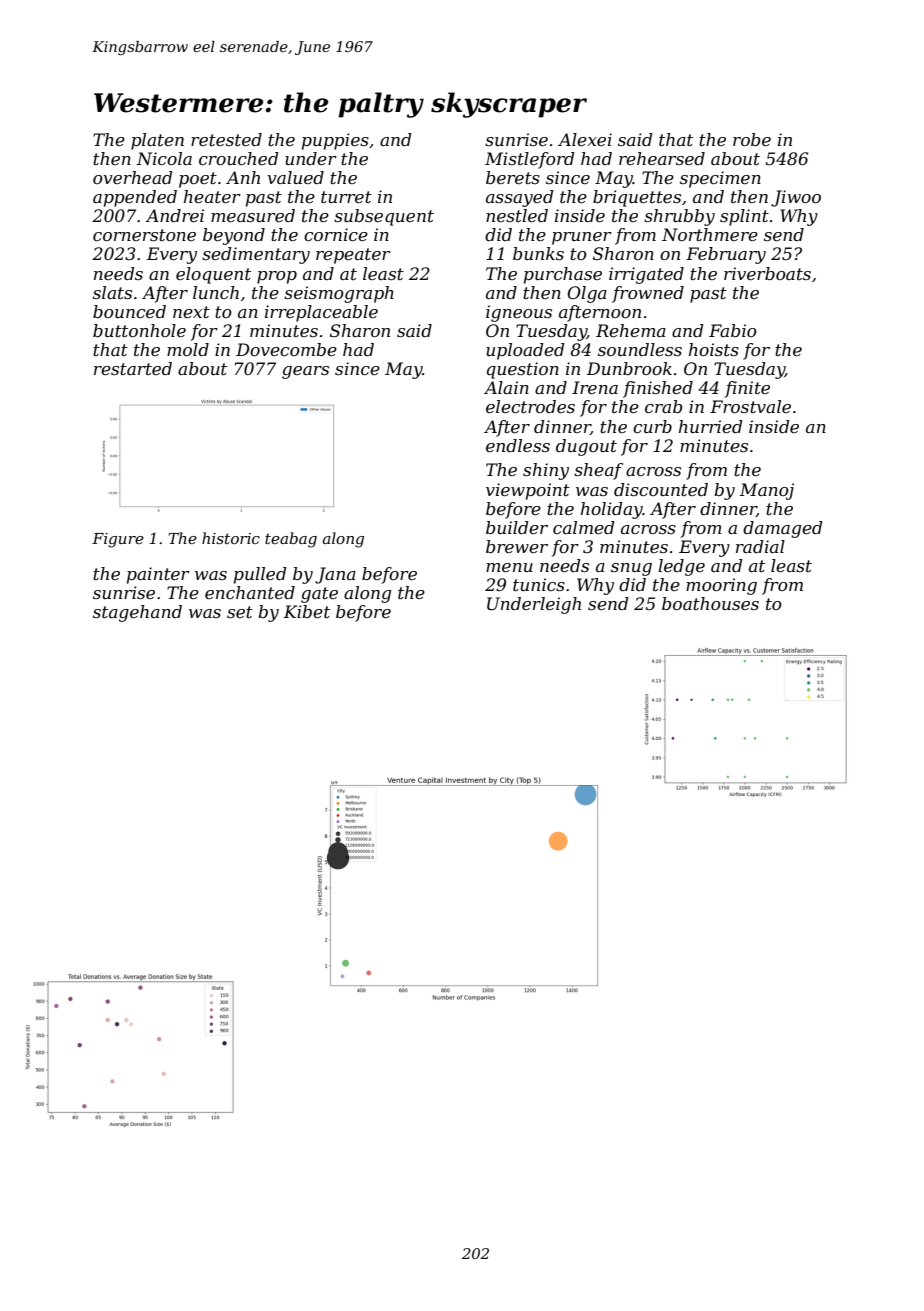 This document has height=1311, width=924. Describe the element at coordinates (135, 198) in the document. I see `appended` at that location.
